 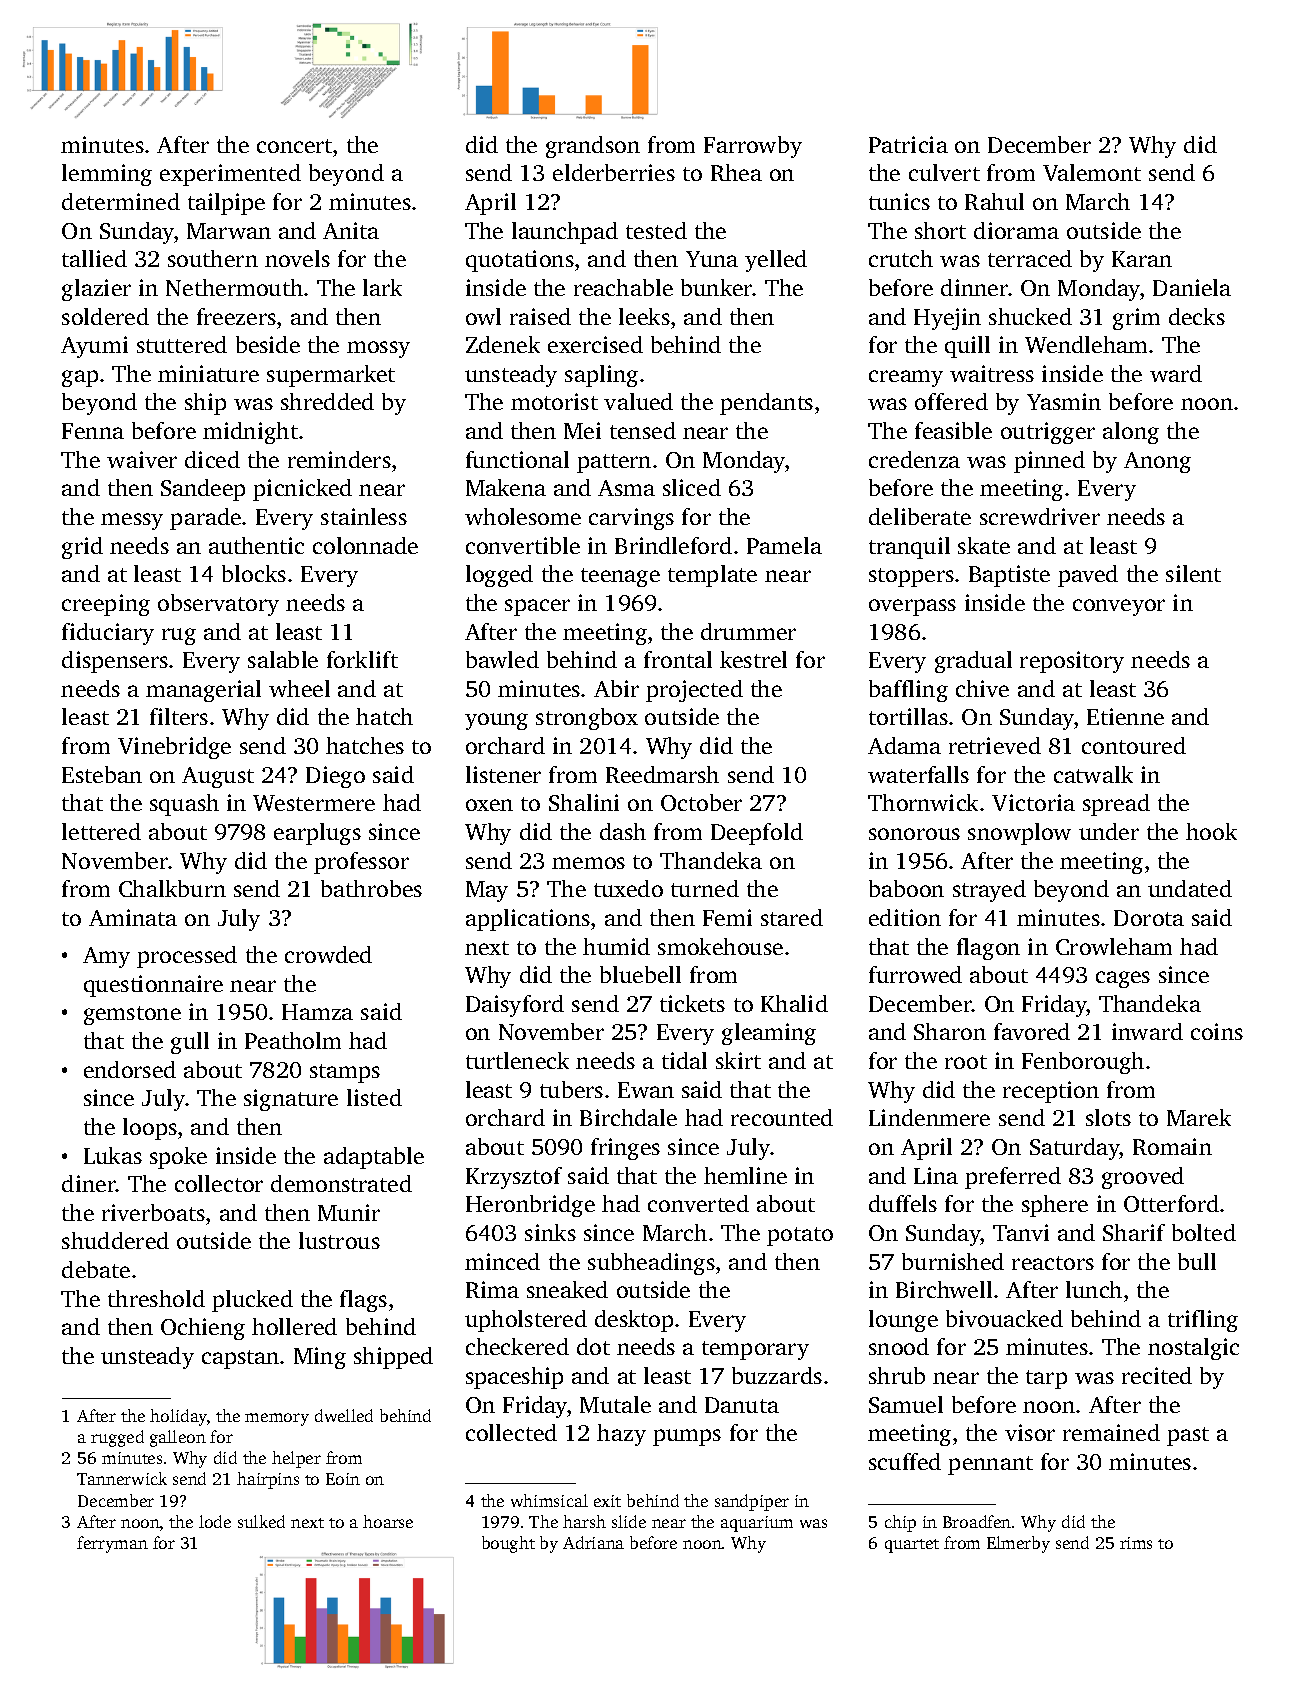 What do you see at coordinates (105, 316) in the page?
I see `soldered` at bounding box center [105, 316].
